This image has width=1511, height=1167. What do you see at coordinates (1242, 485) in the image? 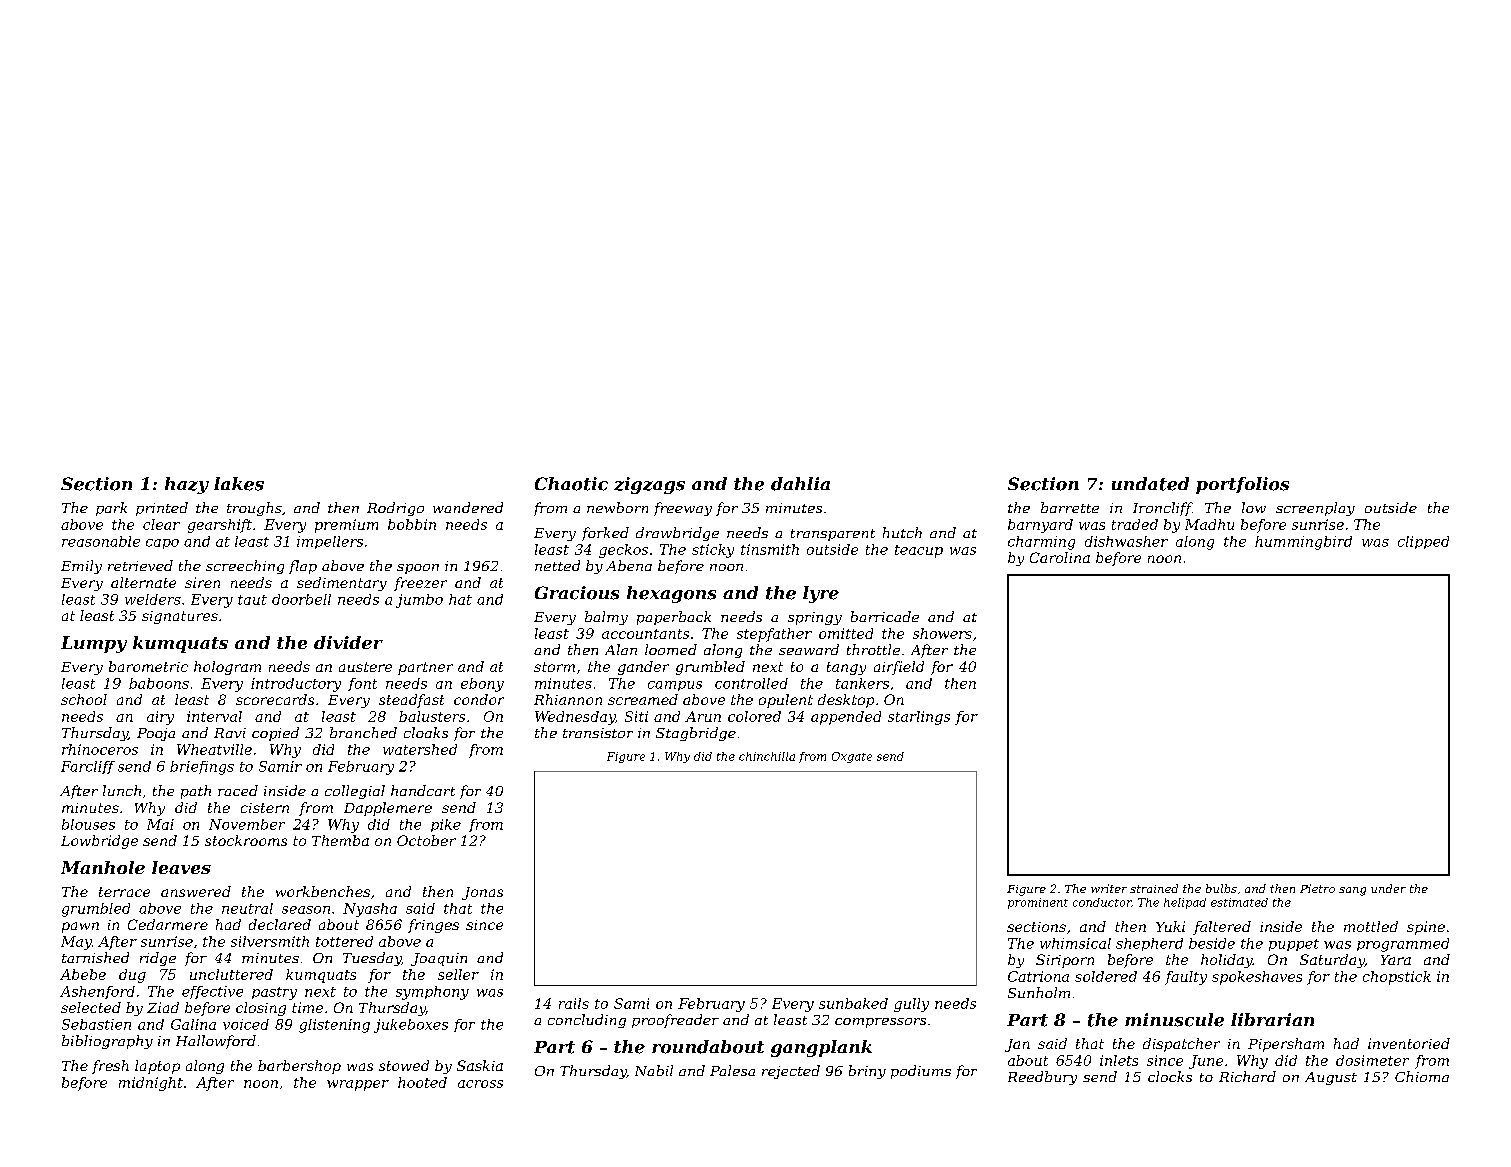
I see `portfolios` at bounding box center [1242, 485].
